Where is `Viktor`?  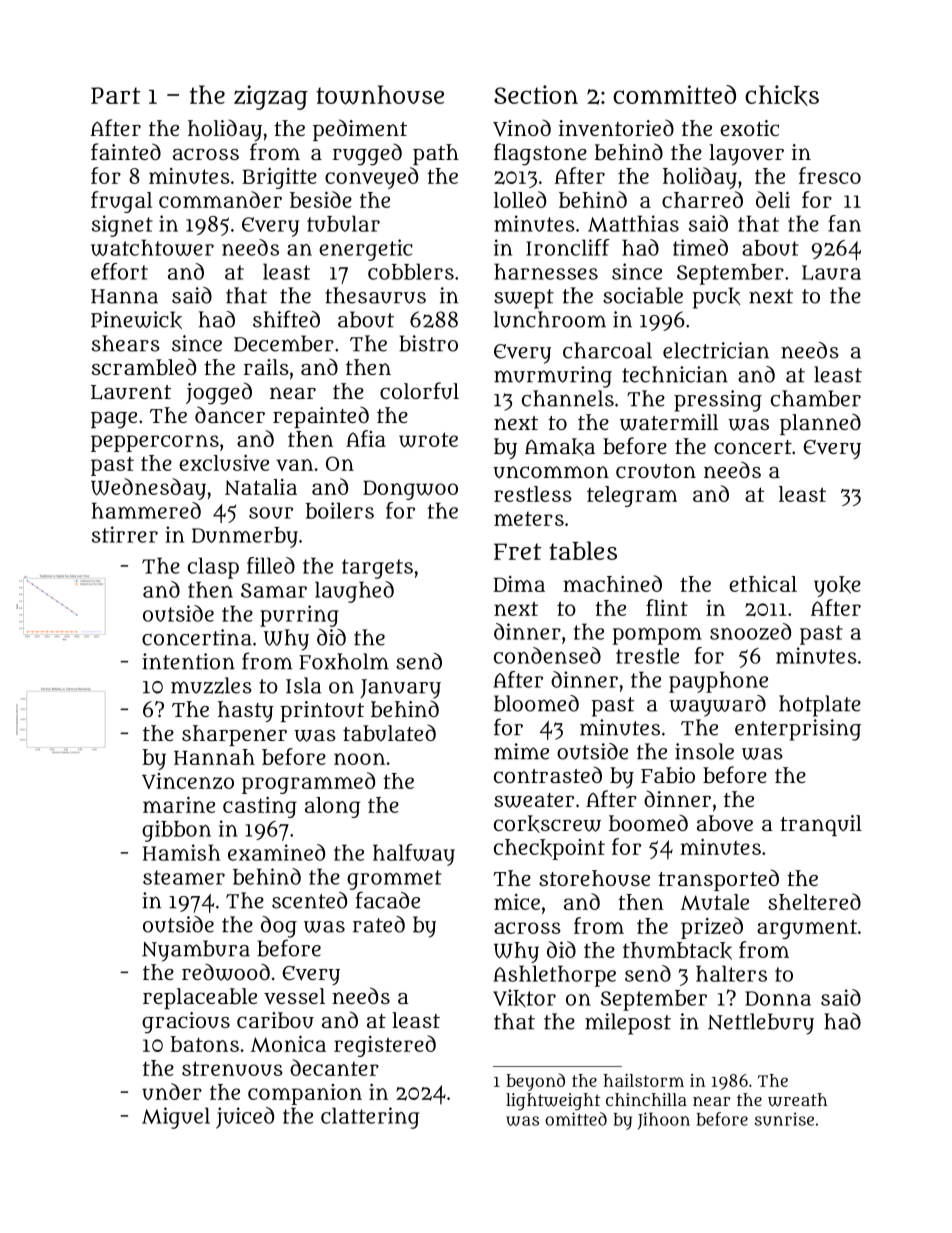 Viktor is located at coordinates (524, 998).
